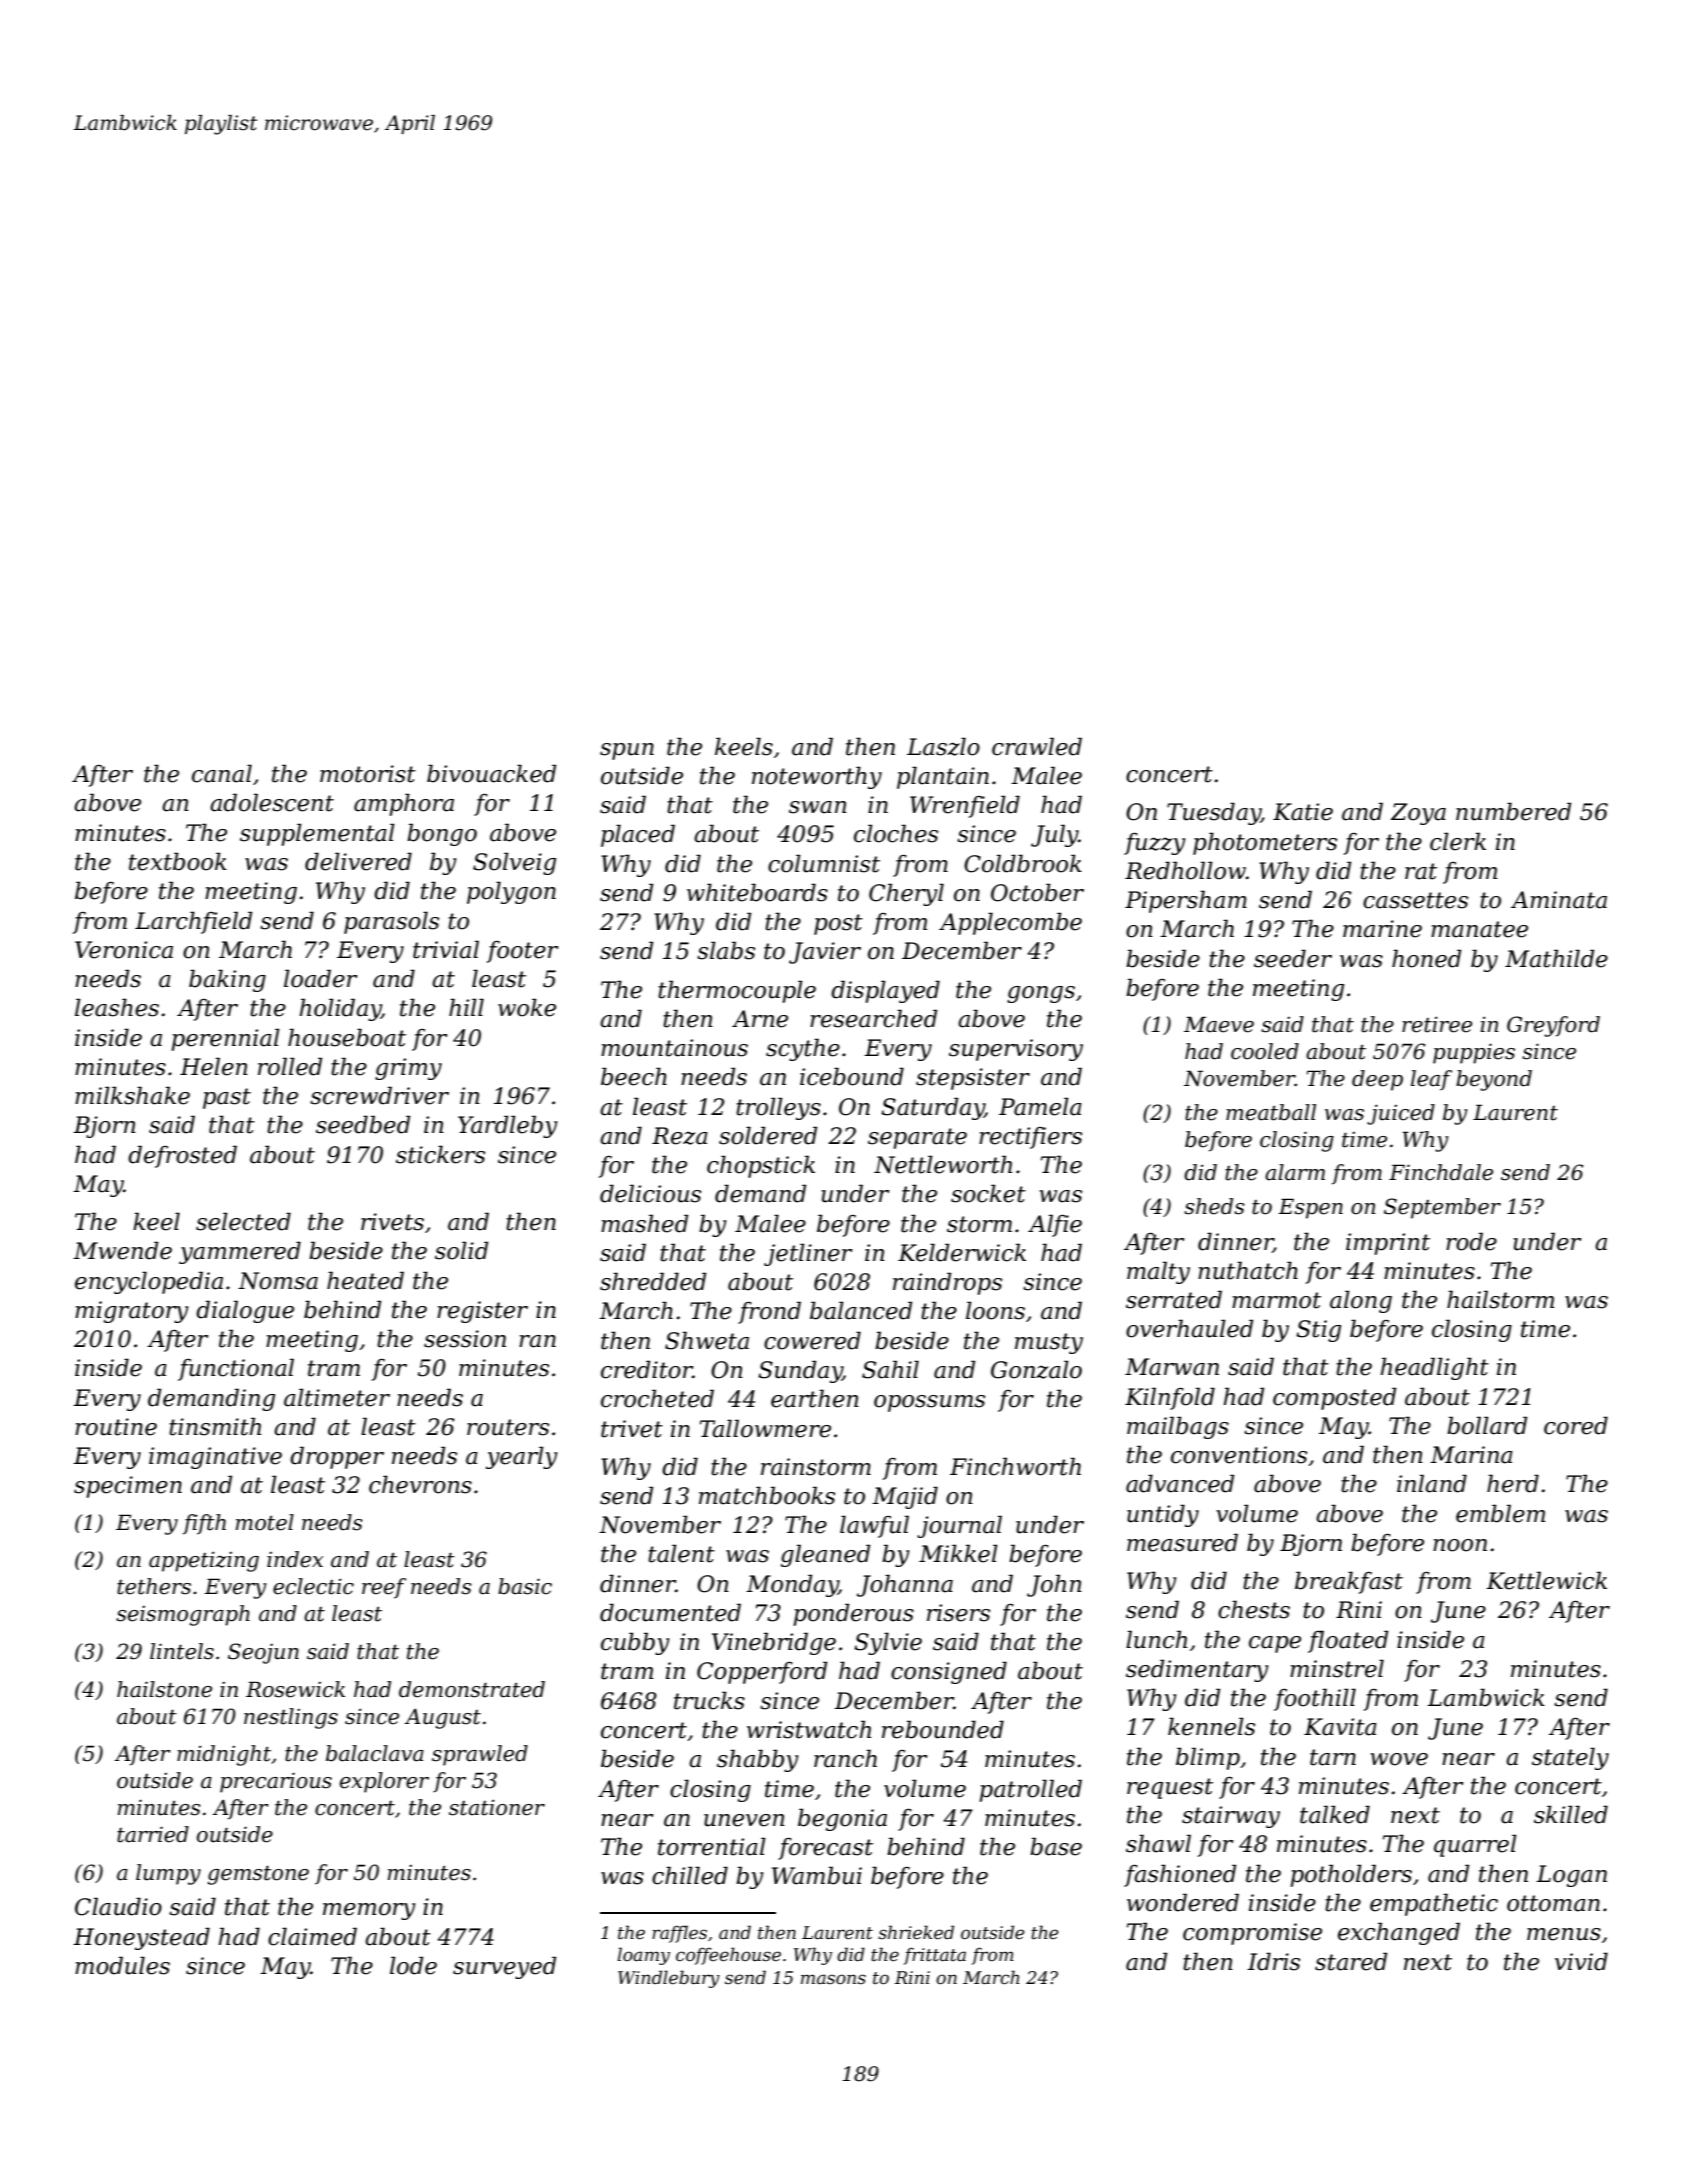 This screenshot has height=2178, width=1683. What do you see at coordinates (934, 1956) in the screenshot?
I see `frittata` at bounding box center [934, 1956].
